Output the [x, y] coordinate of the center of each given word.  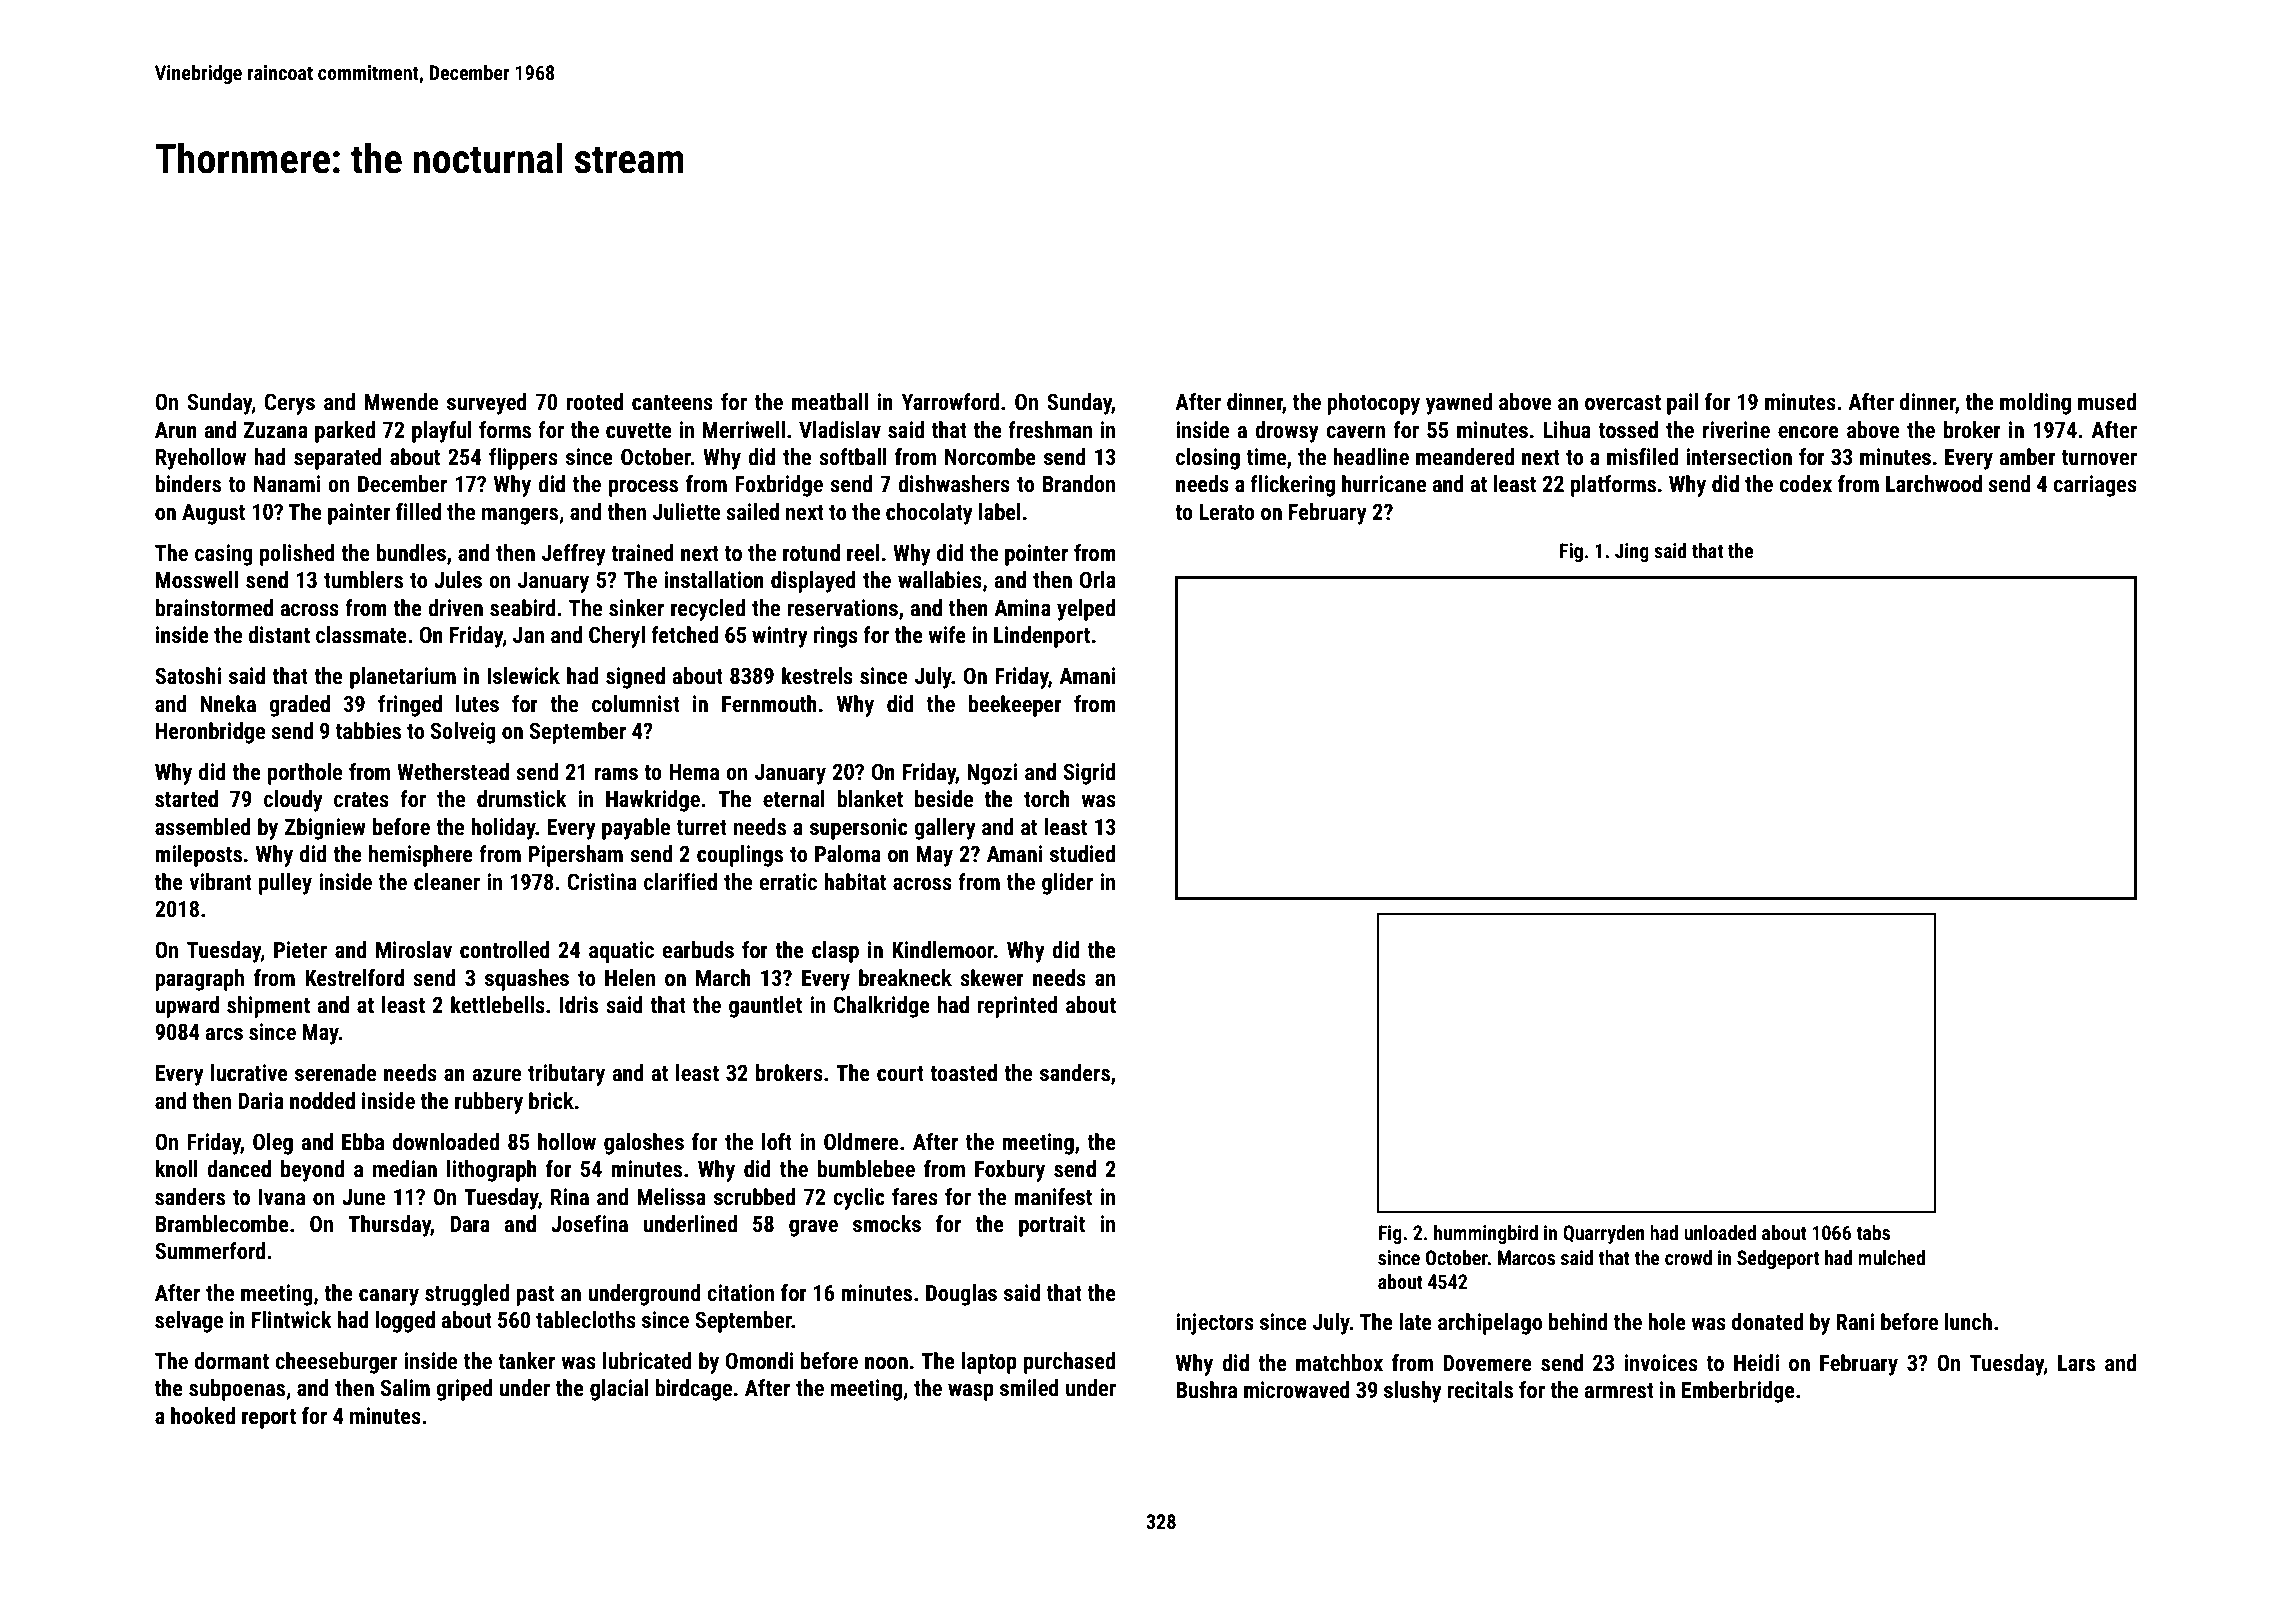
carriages [2095, 486]
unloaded [1720, 1232]
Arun [176, 430]
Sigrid [1089, 774]
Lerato [1227, 512]
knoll [176, 1168]
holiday [503, 829]
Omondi [759, 1361]
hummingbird [1486, 1234]
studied [1082, 854]
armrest [1619, 1391]
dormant [232, 1361]
